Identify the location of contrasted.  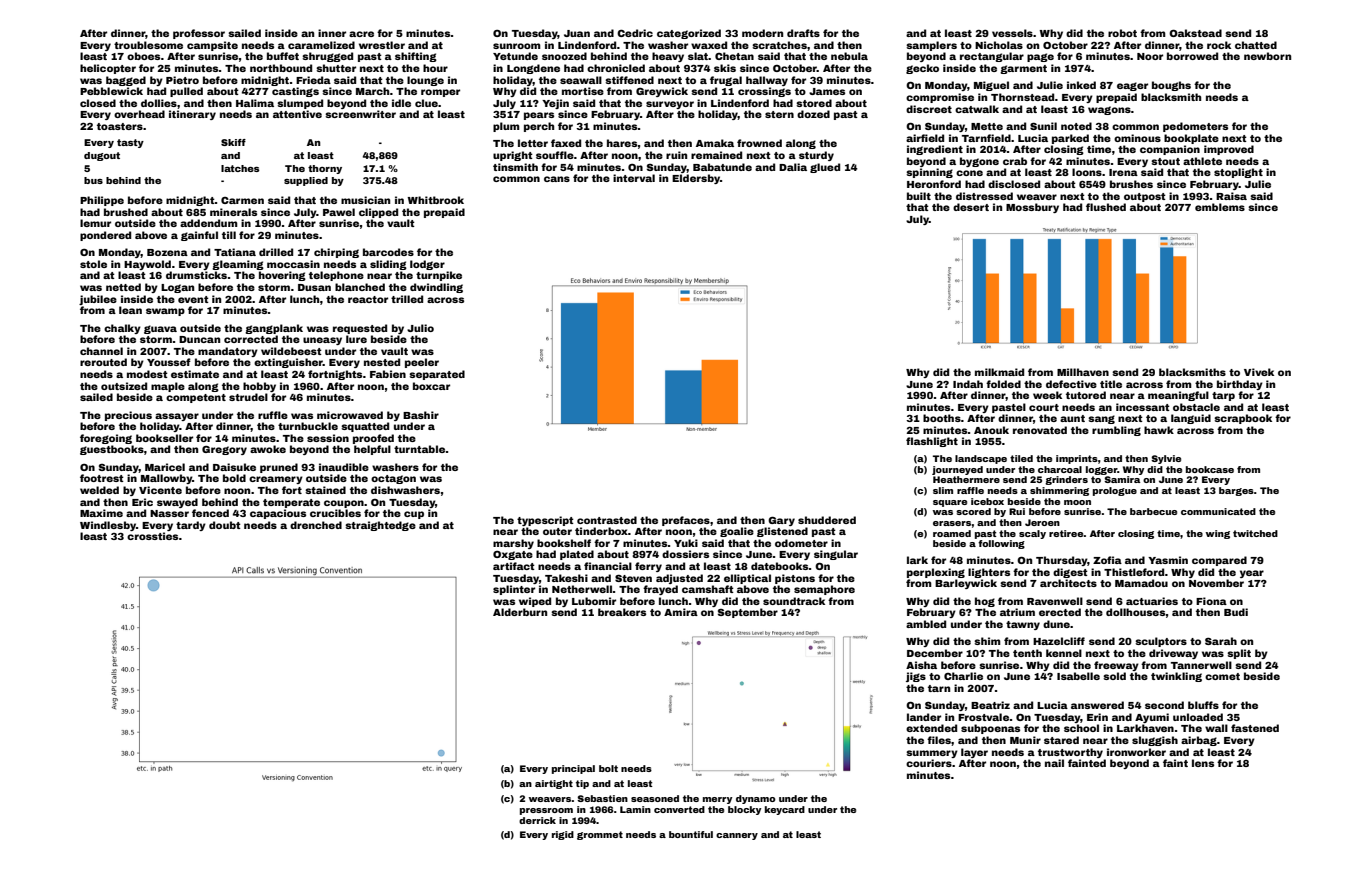
(607, 520).
